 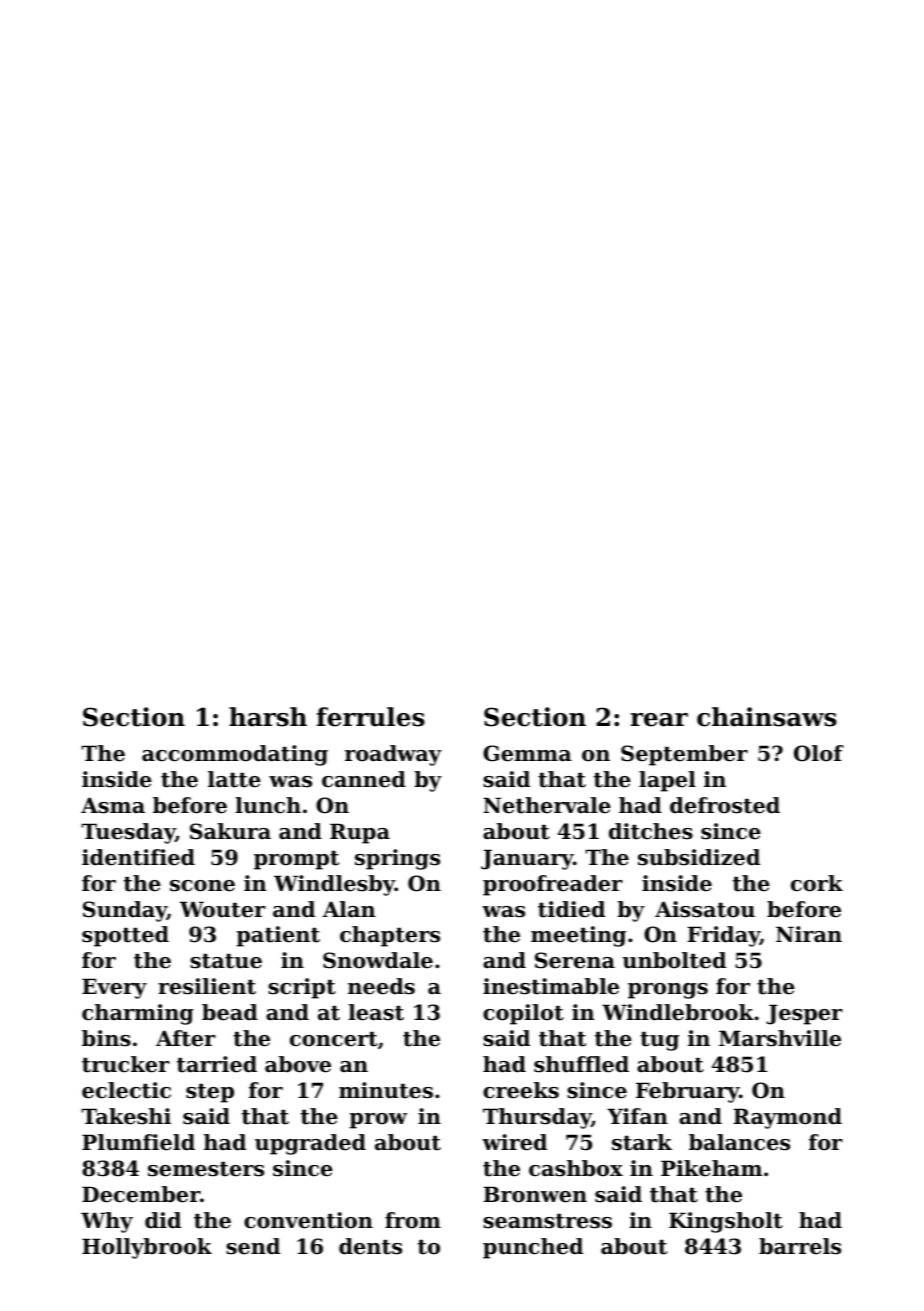 I want to click on upgraded, so click(x=310, y=1144).
